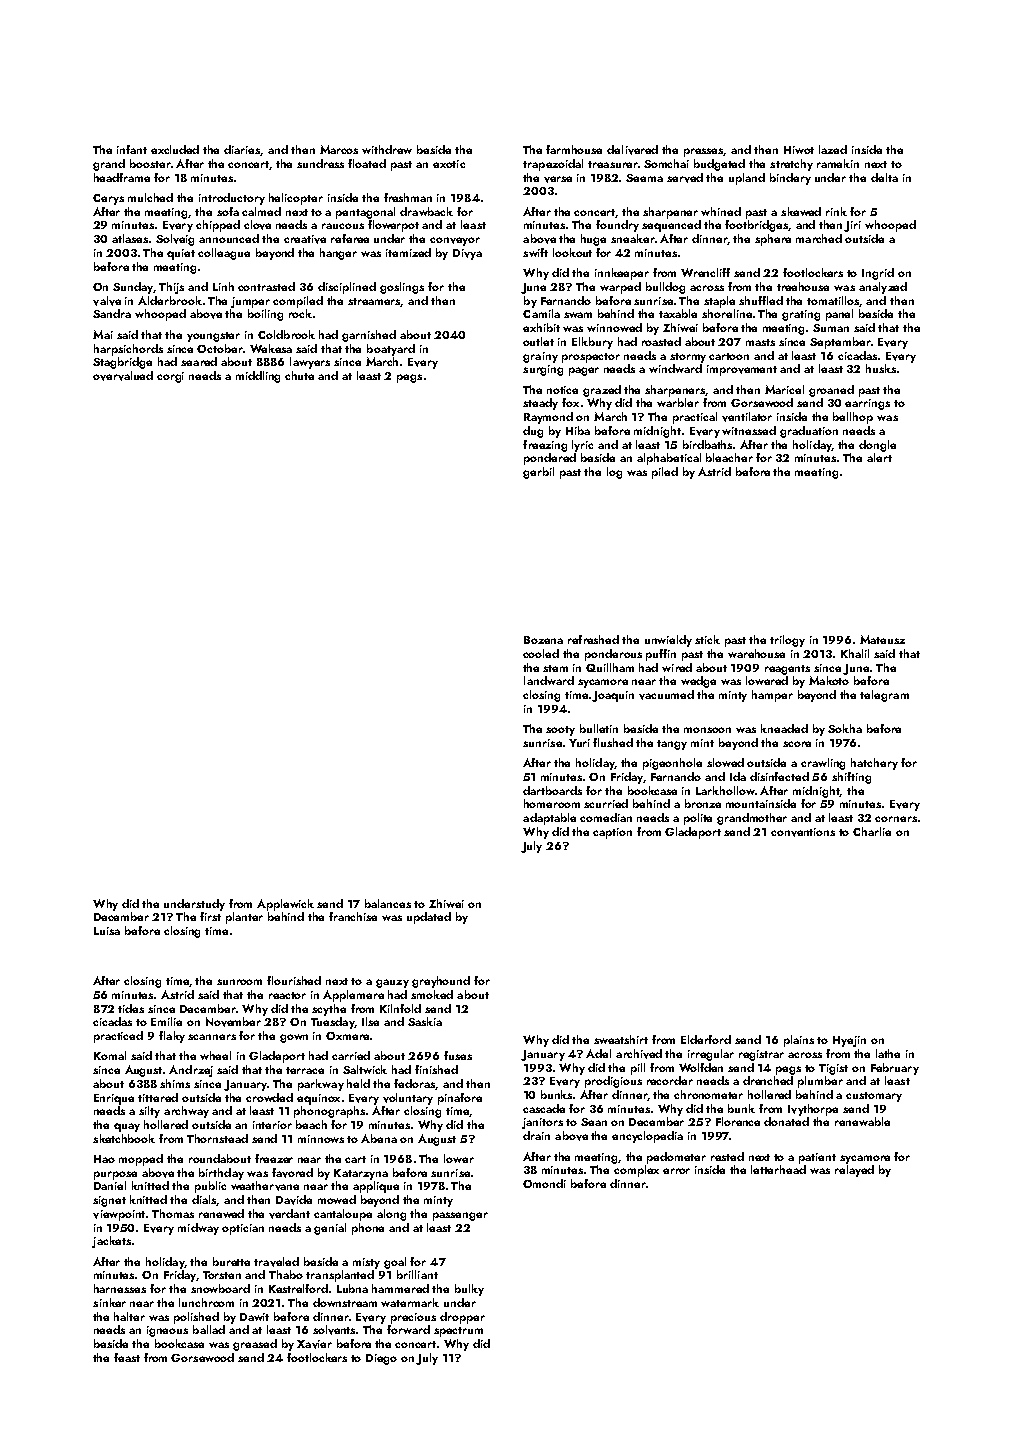  Describe the element at coordinates (286, 1274) in the page. I see `Thabo` at that location.
